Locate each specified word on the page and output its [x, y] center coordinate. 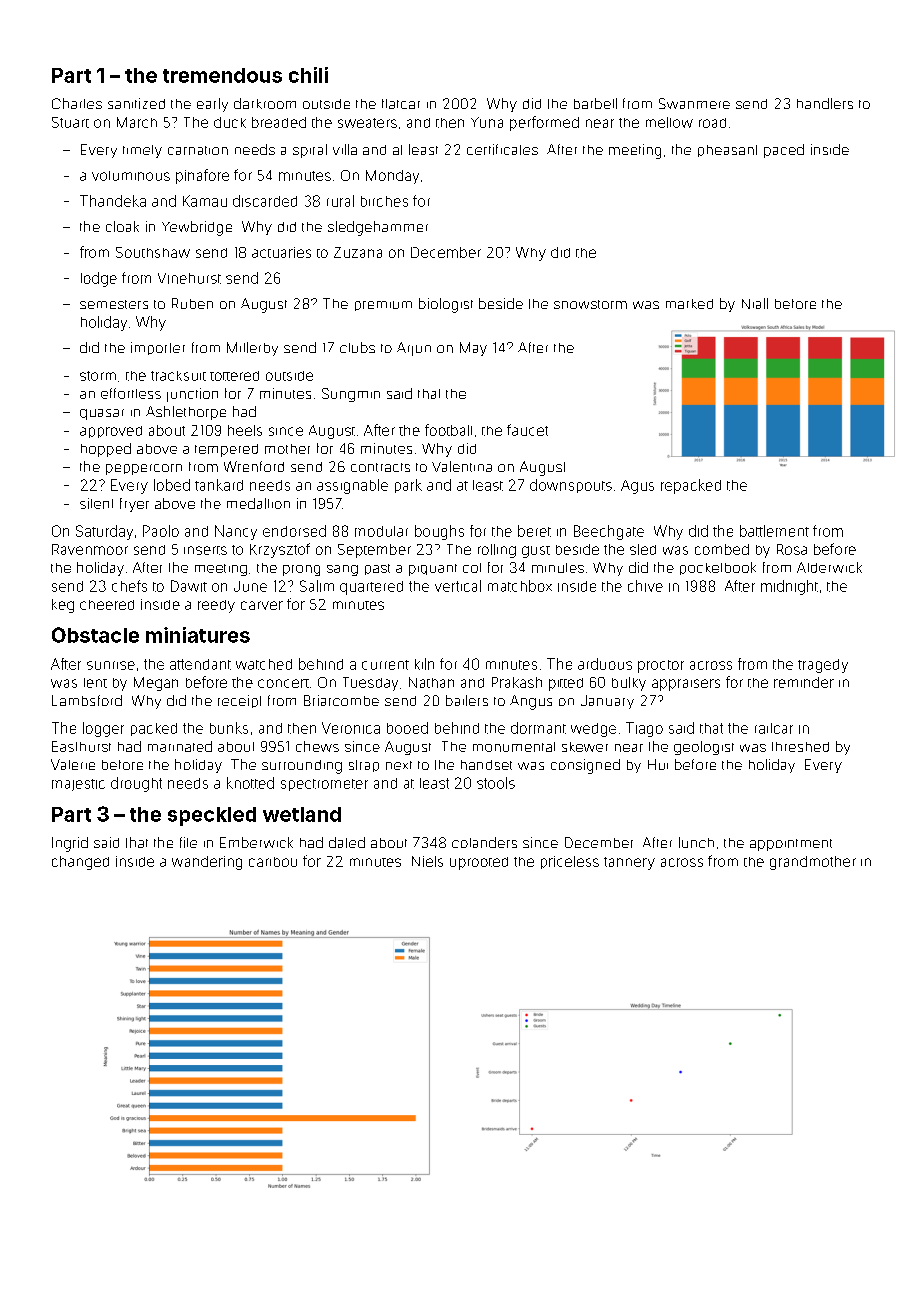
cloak [122, 226]
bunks [229, 728]
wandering [207, 863]
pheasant [727, 151]
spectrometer [324, 785]
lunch [696, 842]
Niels [427, 861]
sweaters [367, 123]
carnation [198, 150]
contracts [380, 467]
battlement [774, 531]
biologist [446, 305]
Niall [755, 303]
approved [111, 432]
